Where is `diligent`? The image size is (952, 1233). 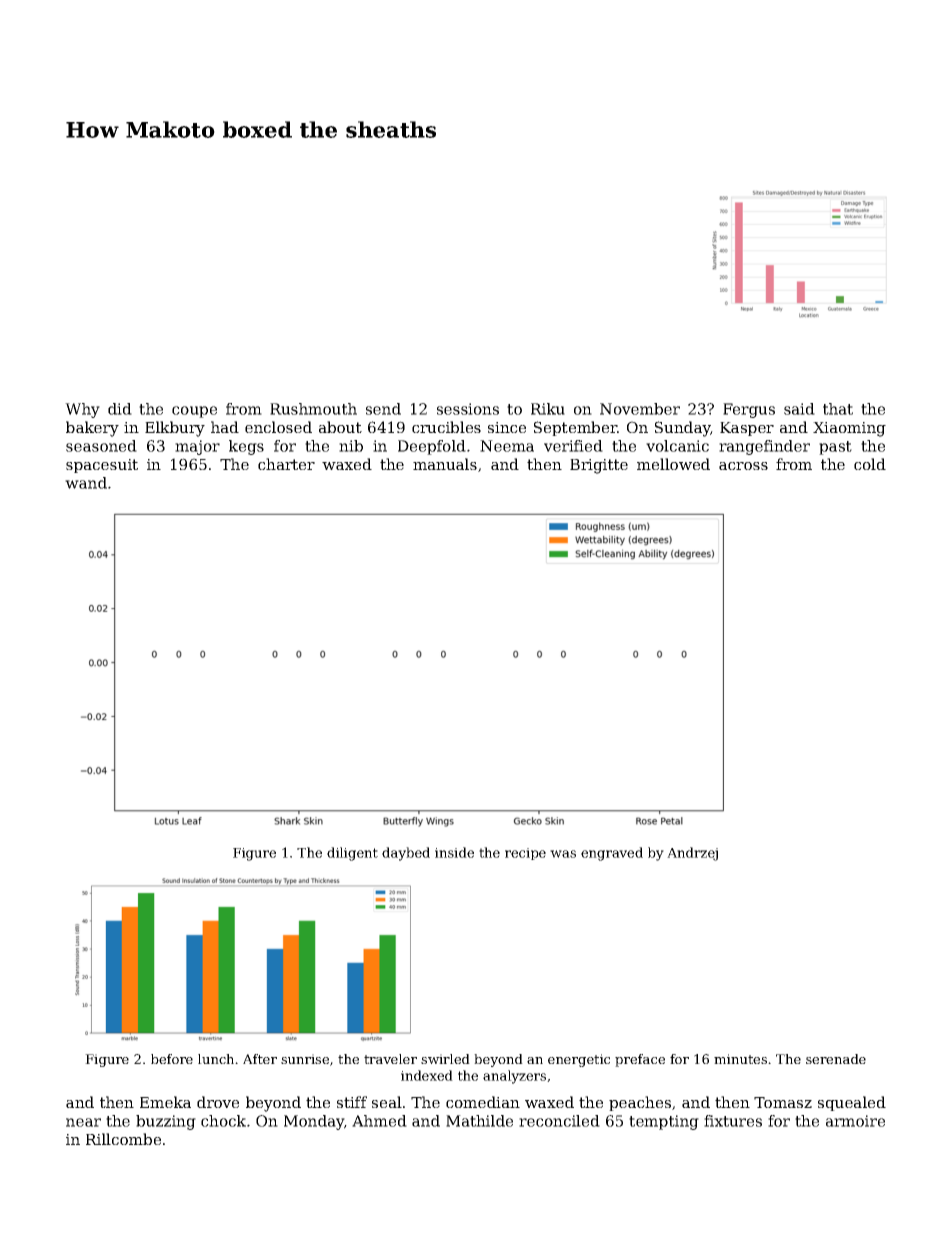
diligent is located at coordinates (352, 854).
